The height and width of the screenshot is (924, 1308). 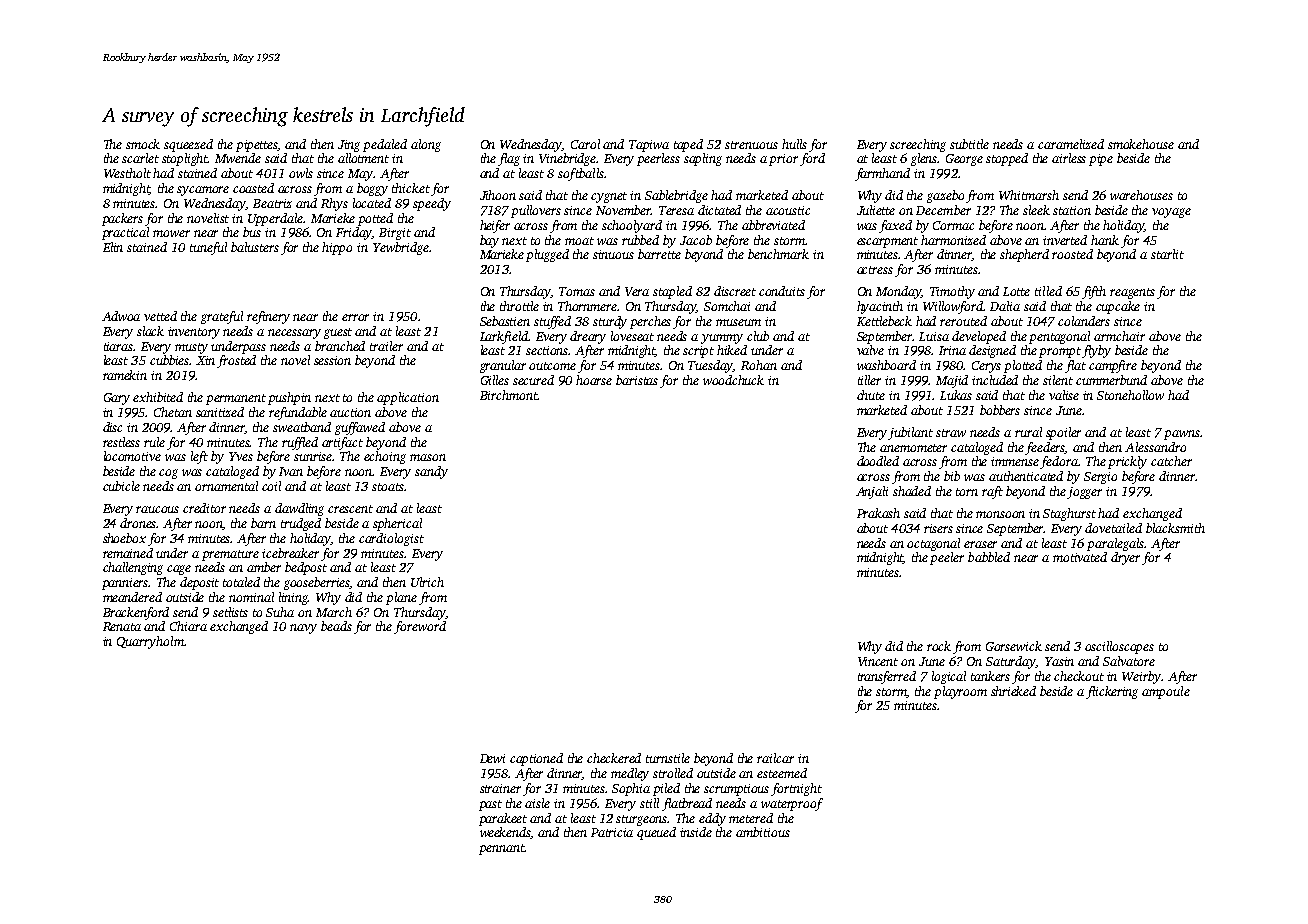 What do you see at coordinates (336, 626) in the screenshot?
I see `beads` at bounding box center [336, 626].
